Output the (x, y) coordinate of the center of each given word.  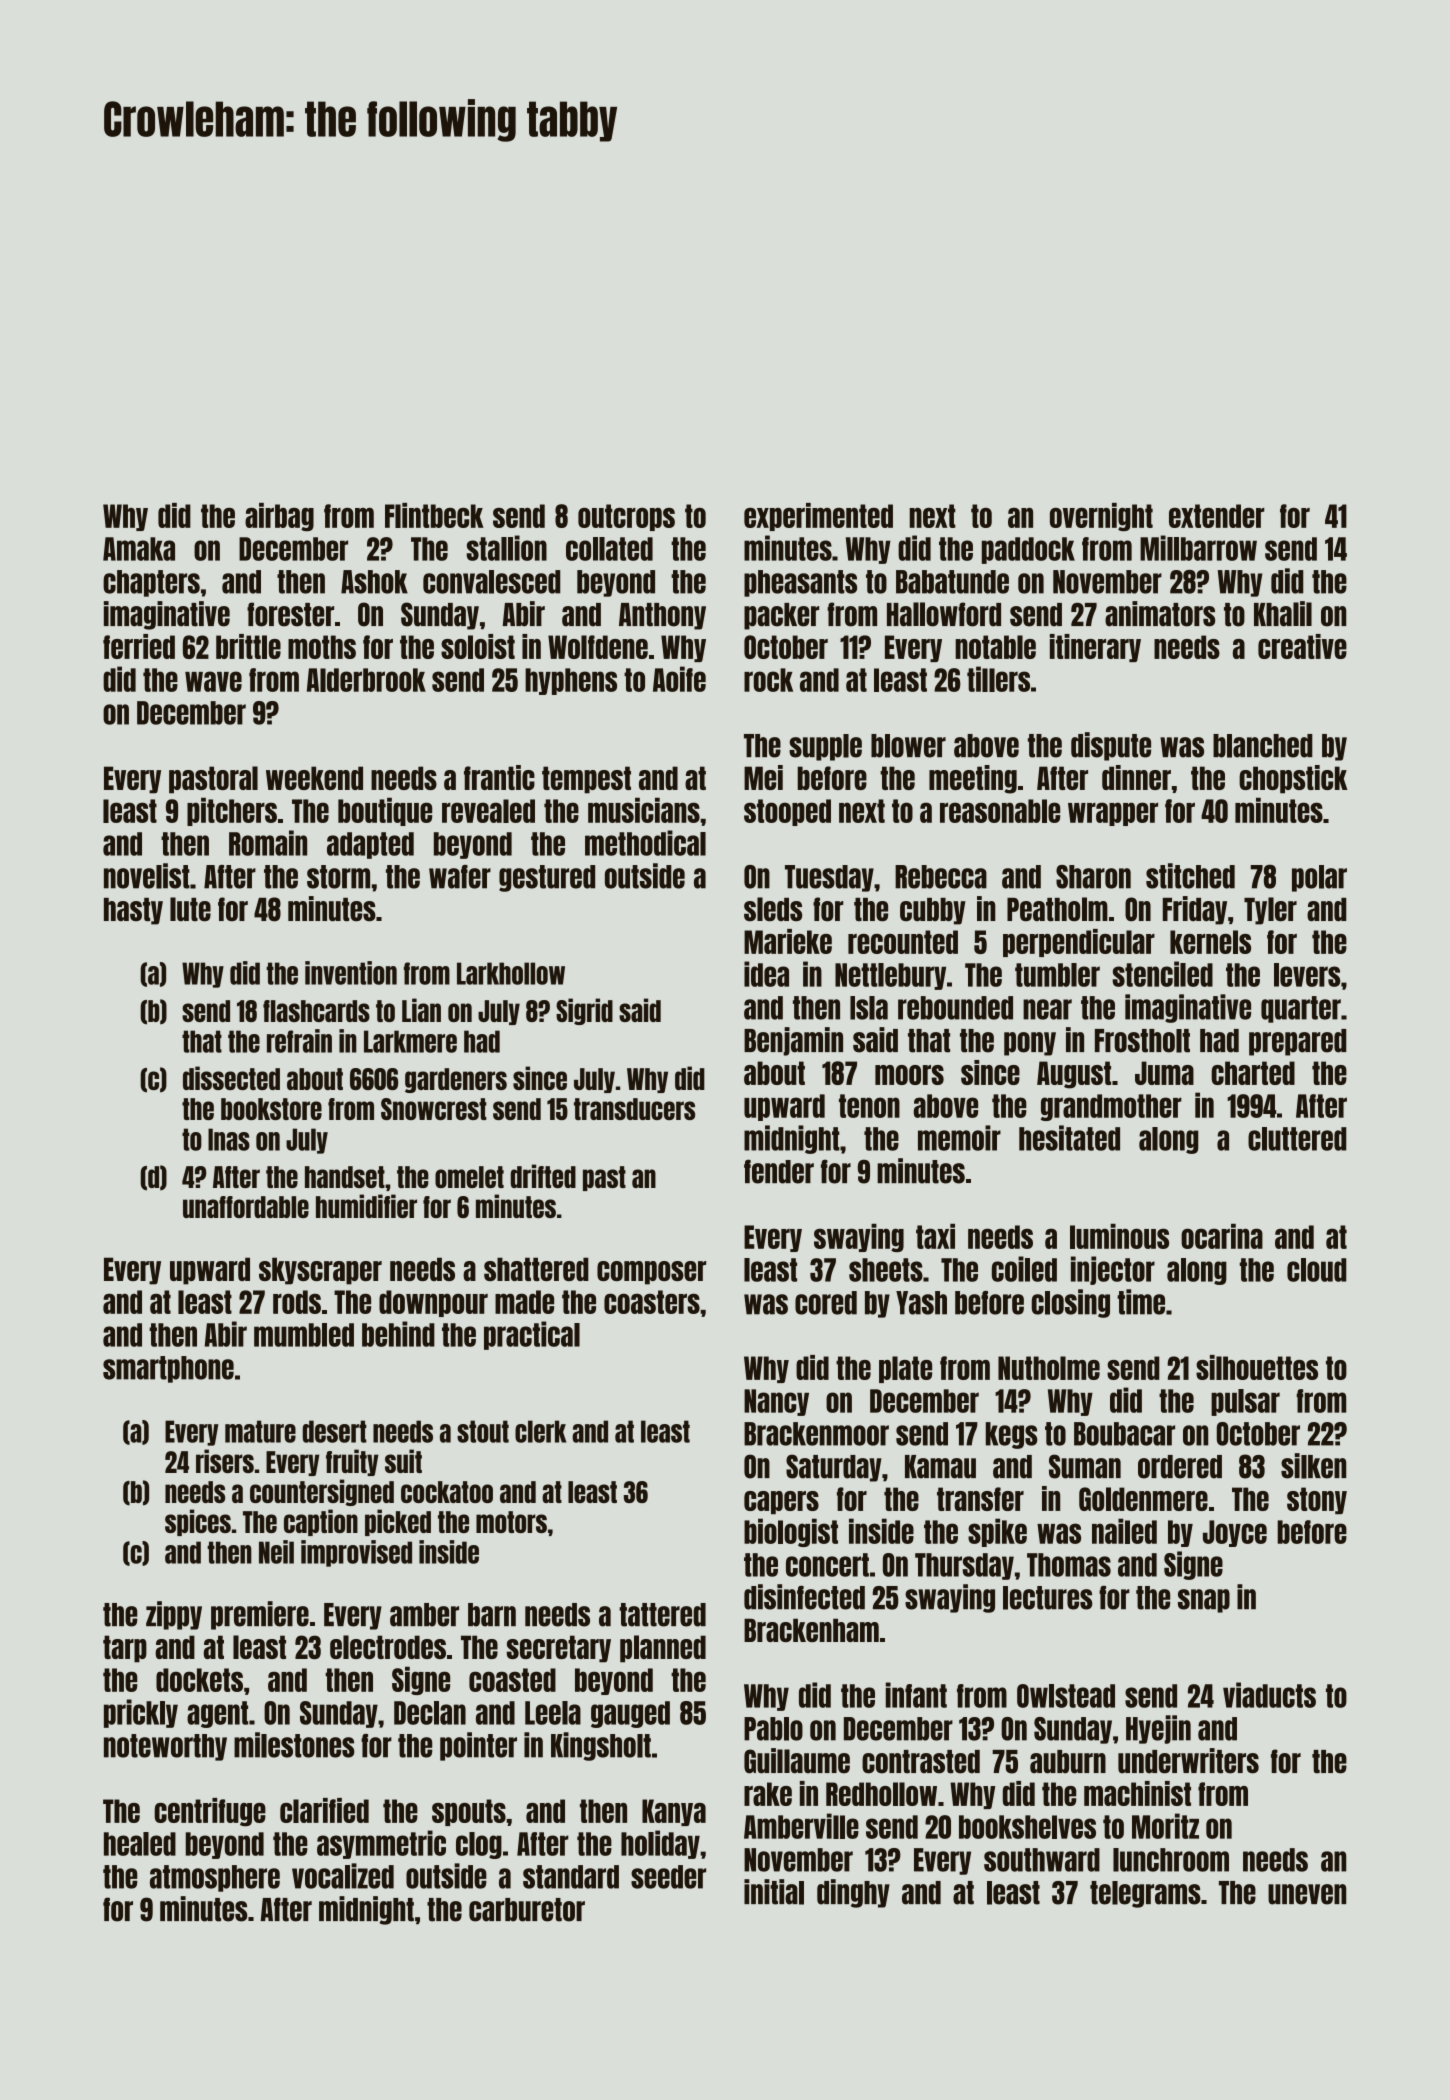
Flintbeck (434, 515)
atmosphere (215, 1878)
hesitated (1069, 1138)
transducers (634, 1109)
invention (351, 973)
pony (1030, 1044)
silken (1313, 1466)
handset (345, 1177)
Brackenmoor (816, 1434)
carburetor (527, 1910)
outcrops (626, 517)
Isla (869, 1008)
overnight (1101, 517)
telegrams (1145, 1894)
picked (398, 1522)
